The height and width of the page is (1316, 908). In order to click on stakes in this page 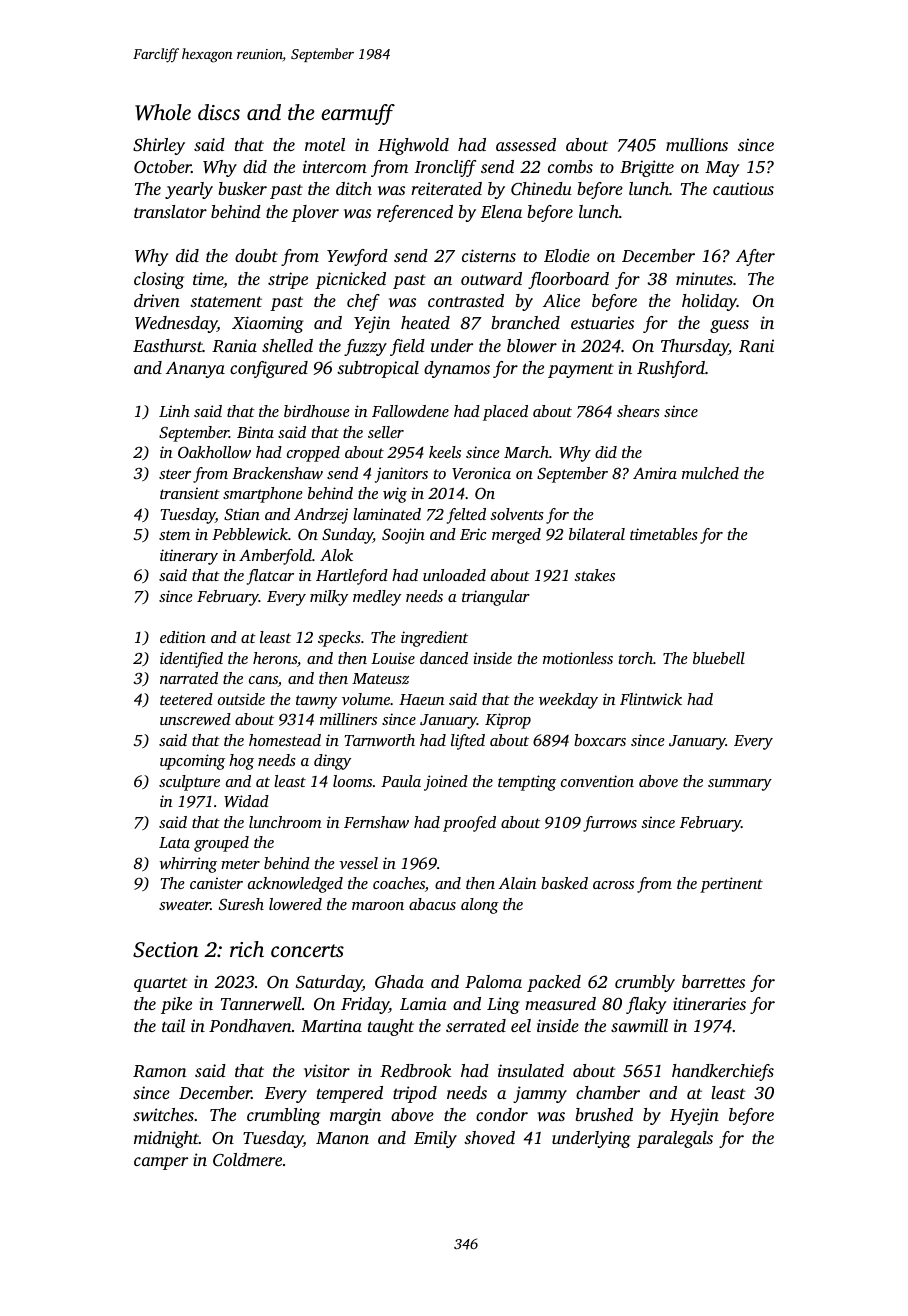, I will do `click(594, 575)`.
